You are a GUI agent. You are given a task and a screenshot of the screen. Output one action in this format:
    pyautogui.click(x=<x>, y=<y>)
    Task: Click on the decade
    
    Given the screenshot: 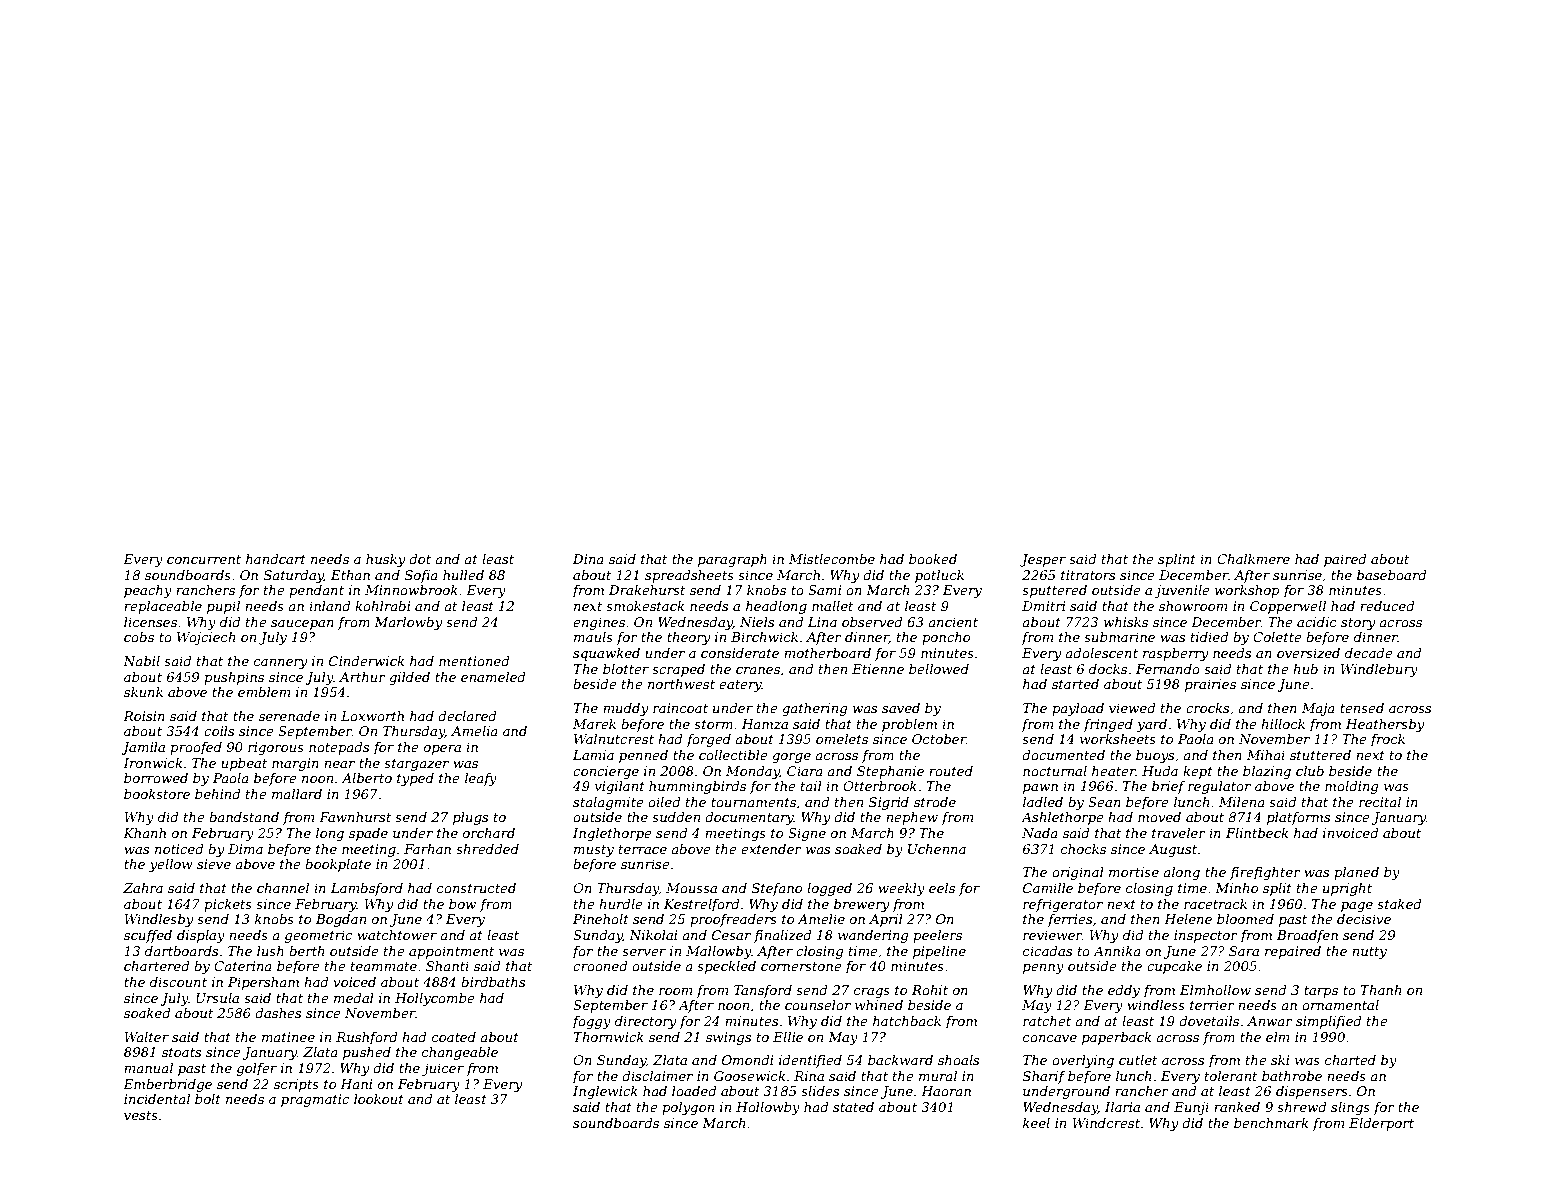 What is the action you would take?
    pyautogui.click(x=1369, y=653)
